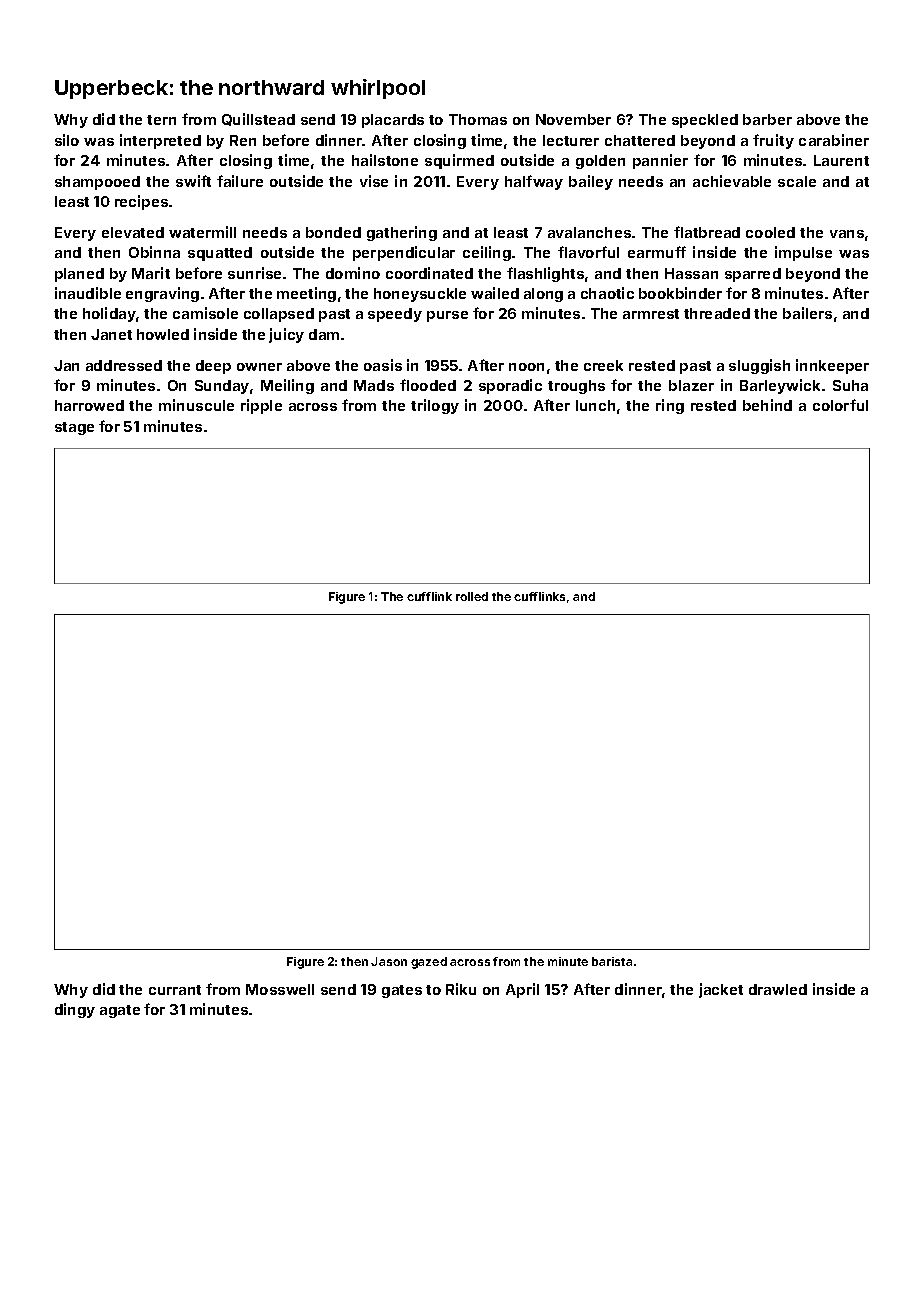 This screenshot has width=924, height=1308. Describe the element at coordinates (389, 961) in the screenshot. I see `Jason` at that location.
